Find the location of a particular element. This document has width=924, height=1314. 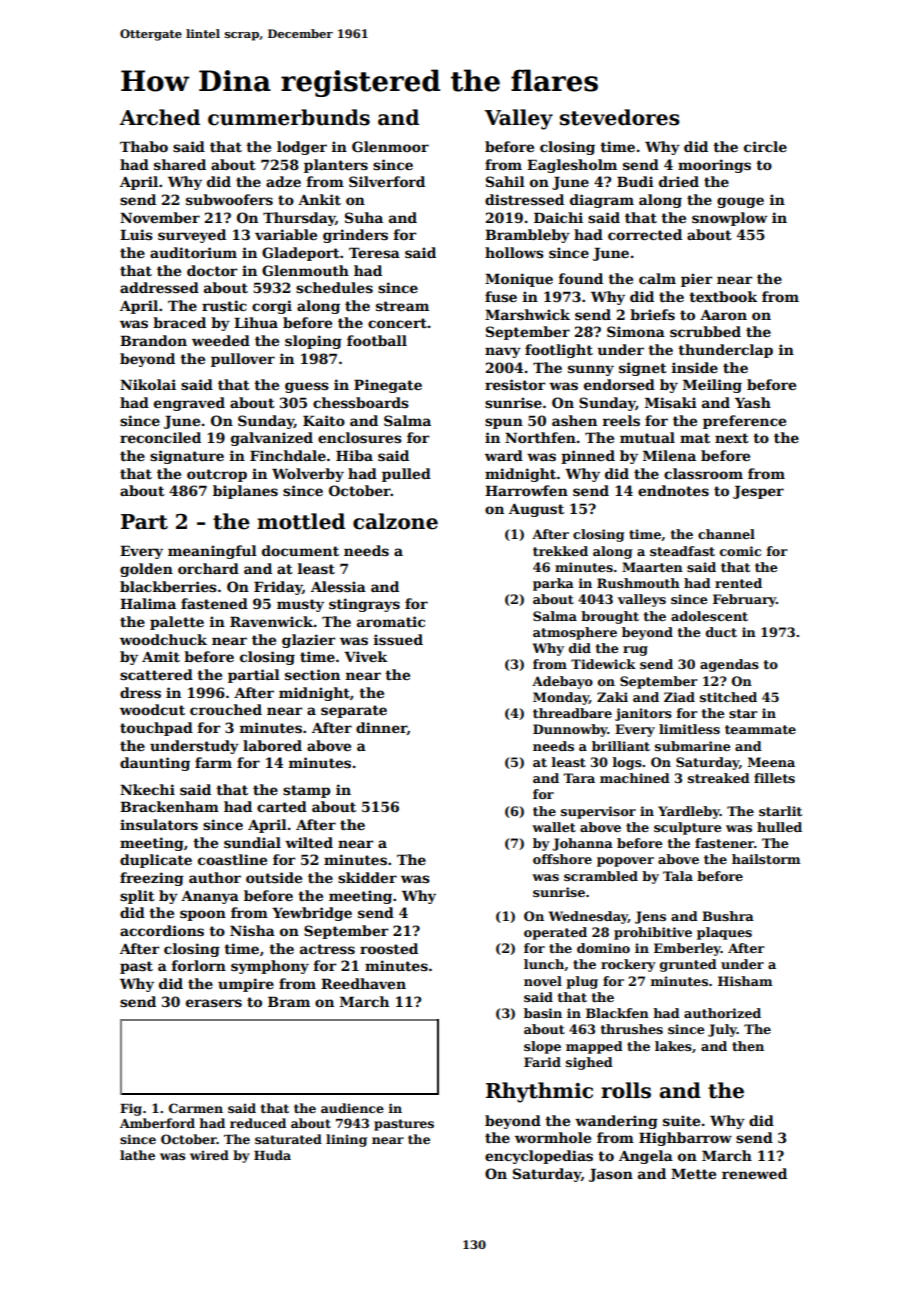

Glenmoor is located at coordinates (390, 146).
